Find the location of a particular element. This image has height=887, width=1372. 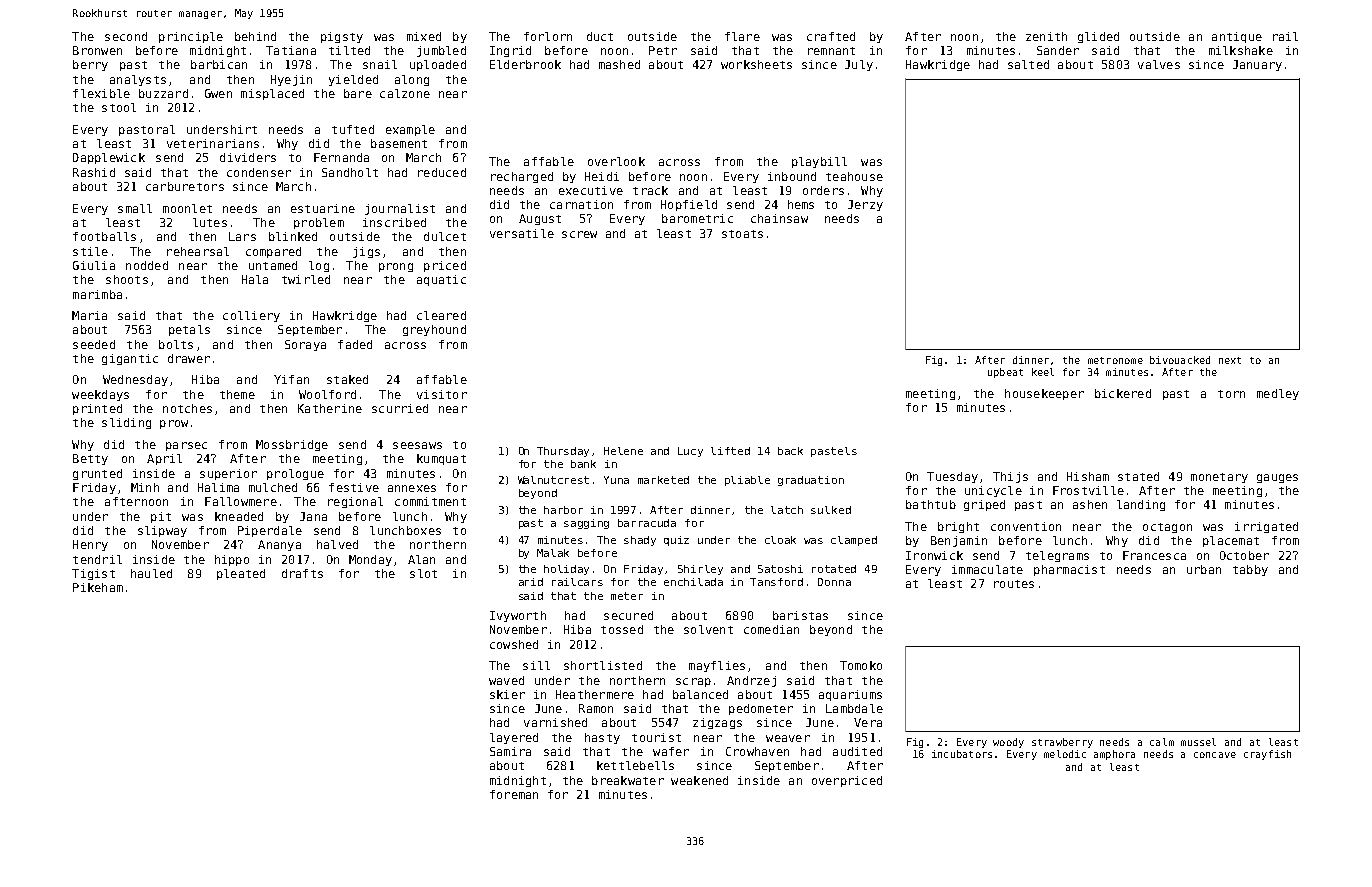

calzone is located at coordinates (405, 93).
